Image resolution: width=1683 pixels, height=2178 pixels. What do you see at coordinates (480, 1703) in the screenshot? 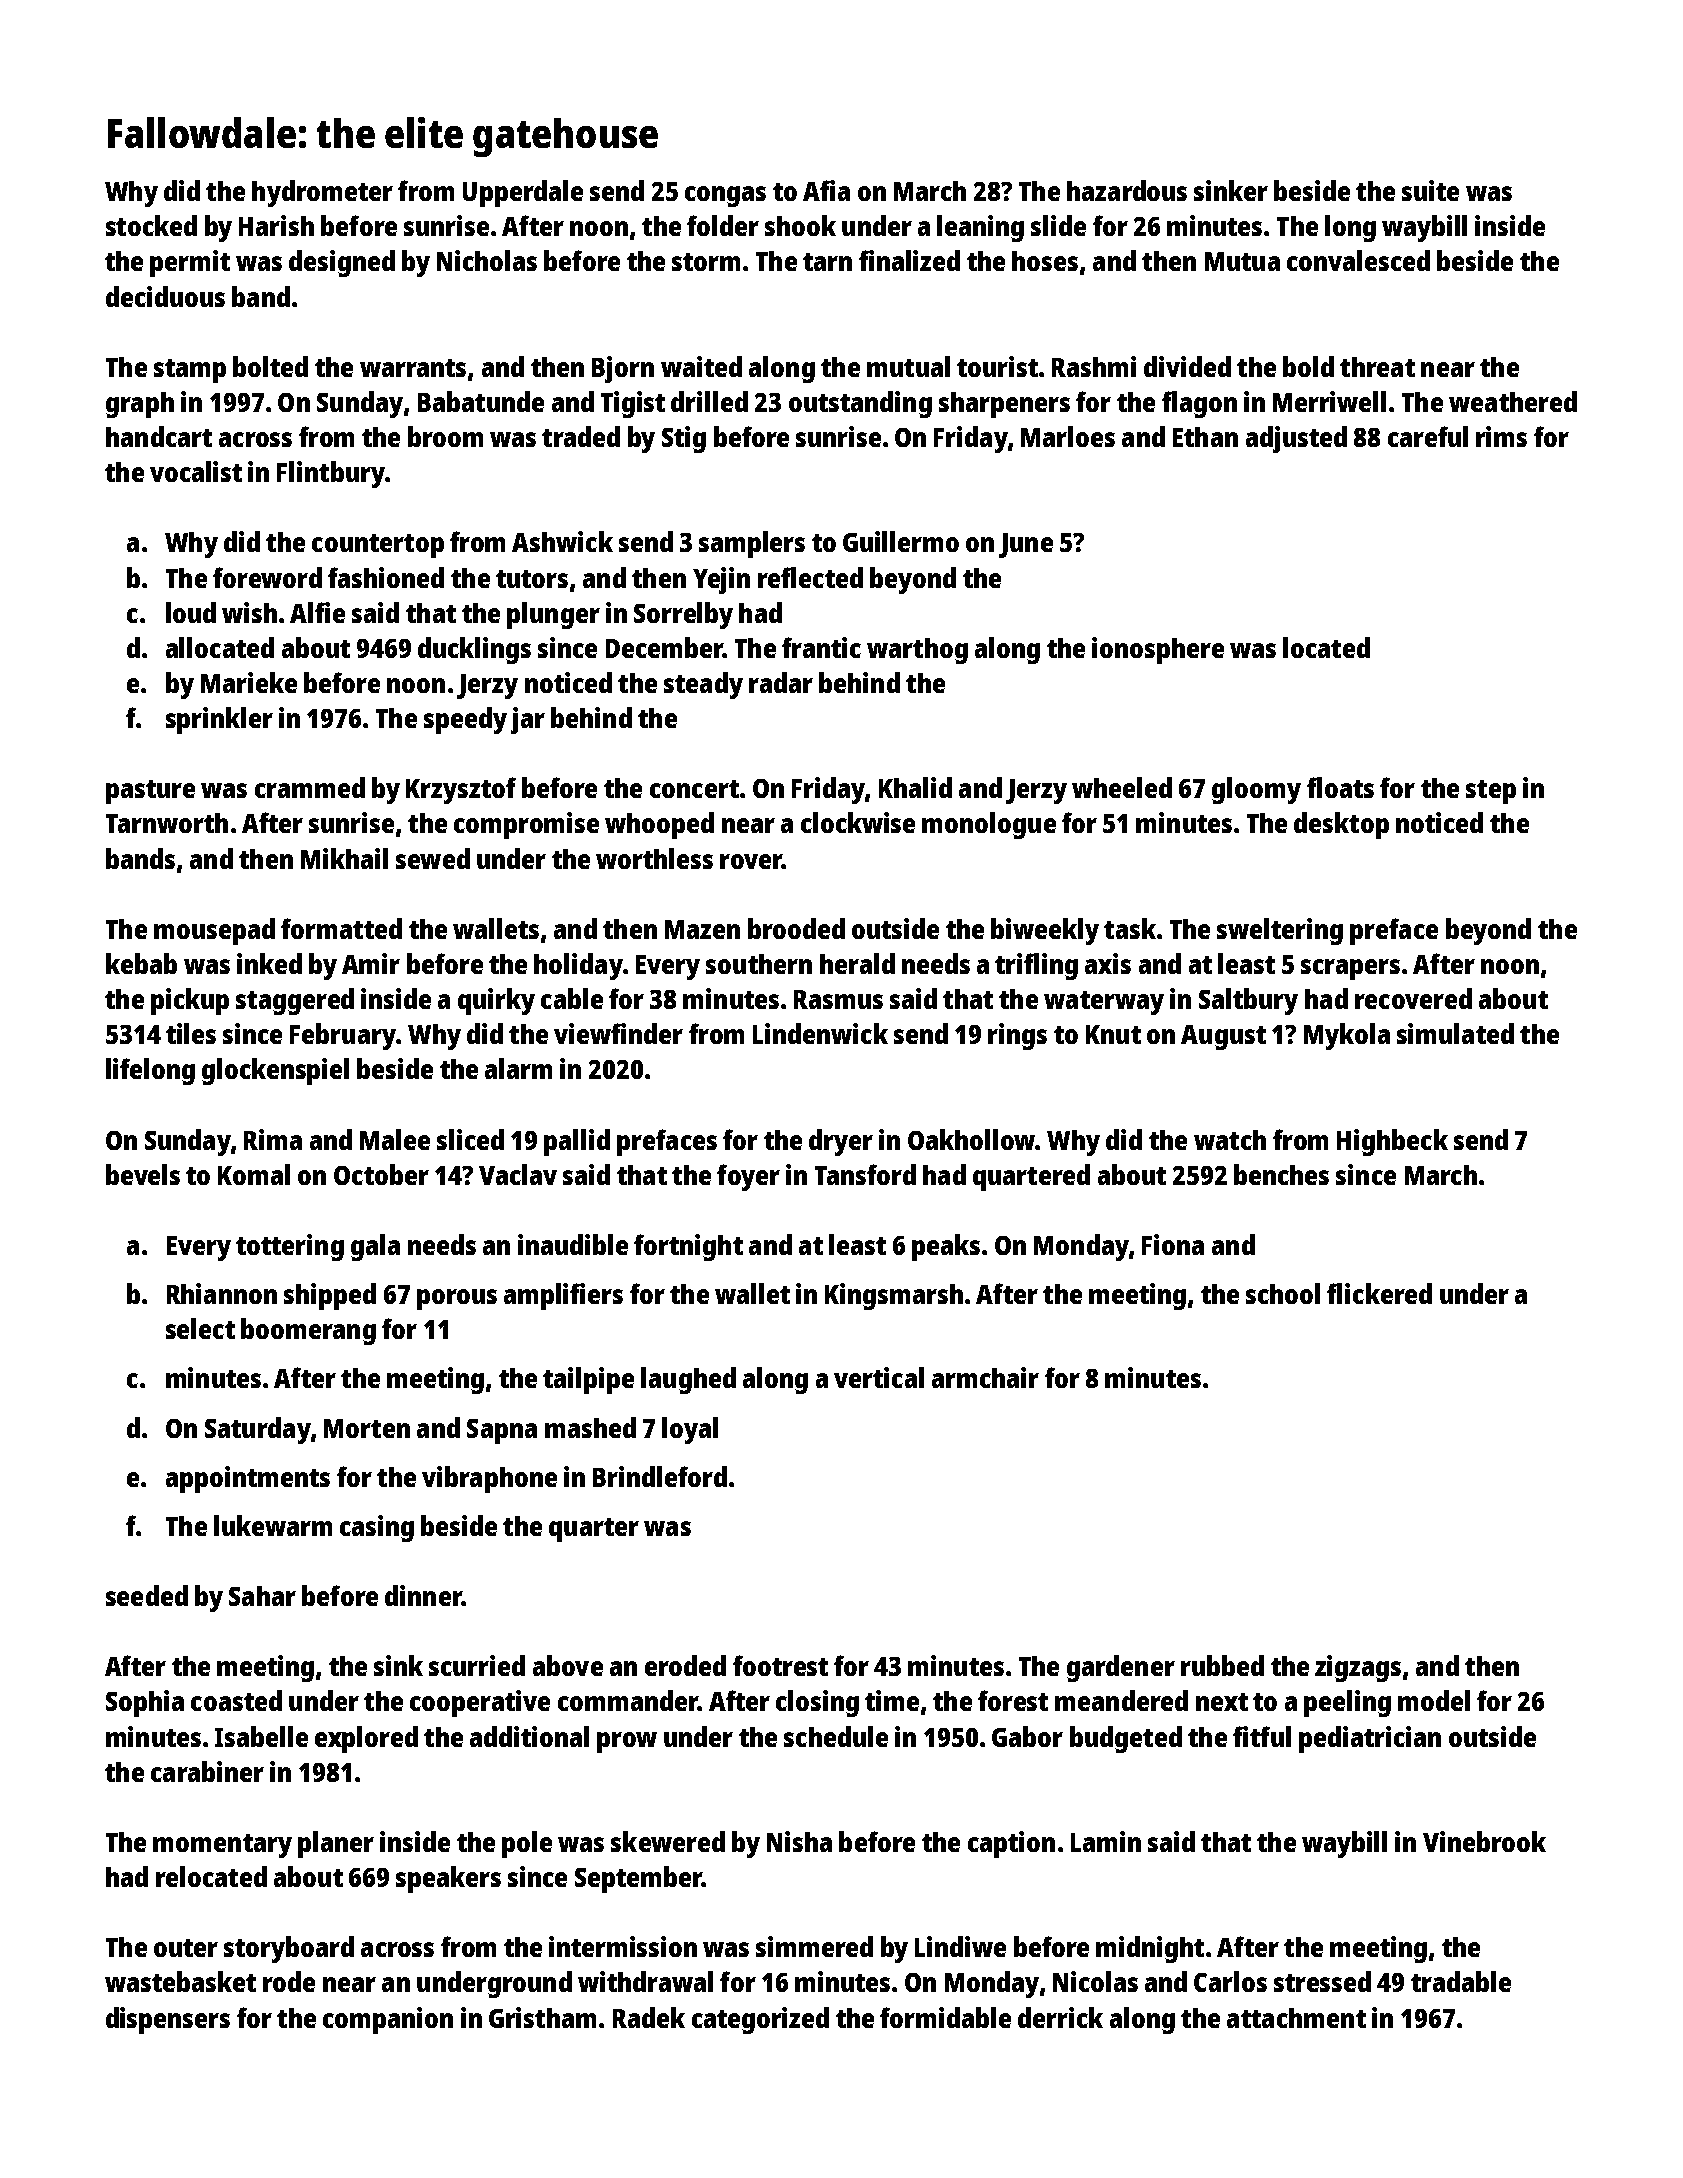
I see `cooperative` at bounding box center [480, 1703].
